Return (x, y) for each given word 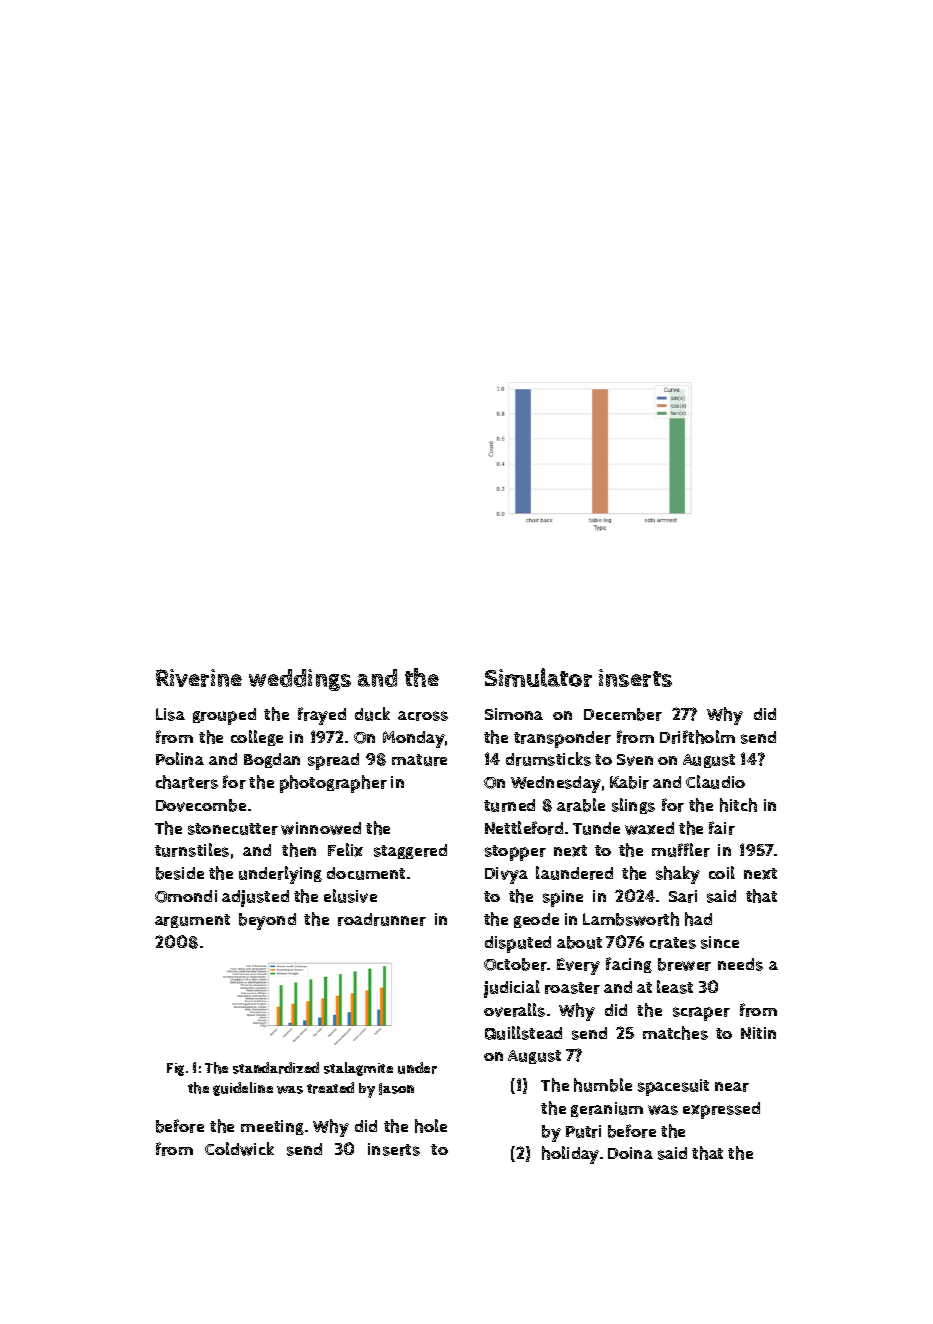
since (720, 942)
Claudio (715, 782)
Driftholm (697, 737)
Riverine (199, 678)
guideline (243, 1089)
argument (192, 921)
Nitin (758, 1033)
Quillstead (523, 1033)
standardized (276, 1068)
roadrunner (382, 919)
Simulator (538, 677)
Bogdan (272, 760)
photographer (333, 784)
